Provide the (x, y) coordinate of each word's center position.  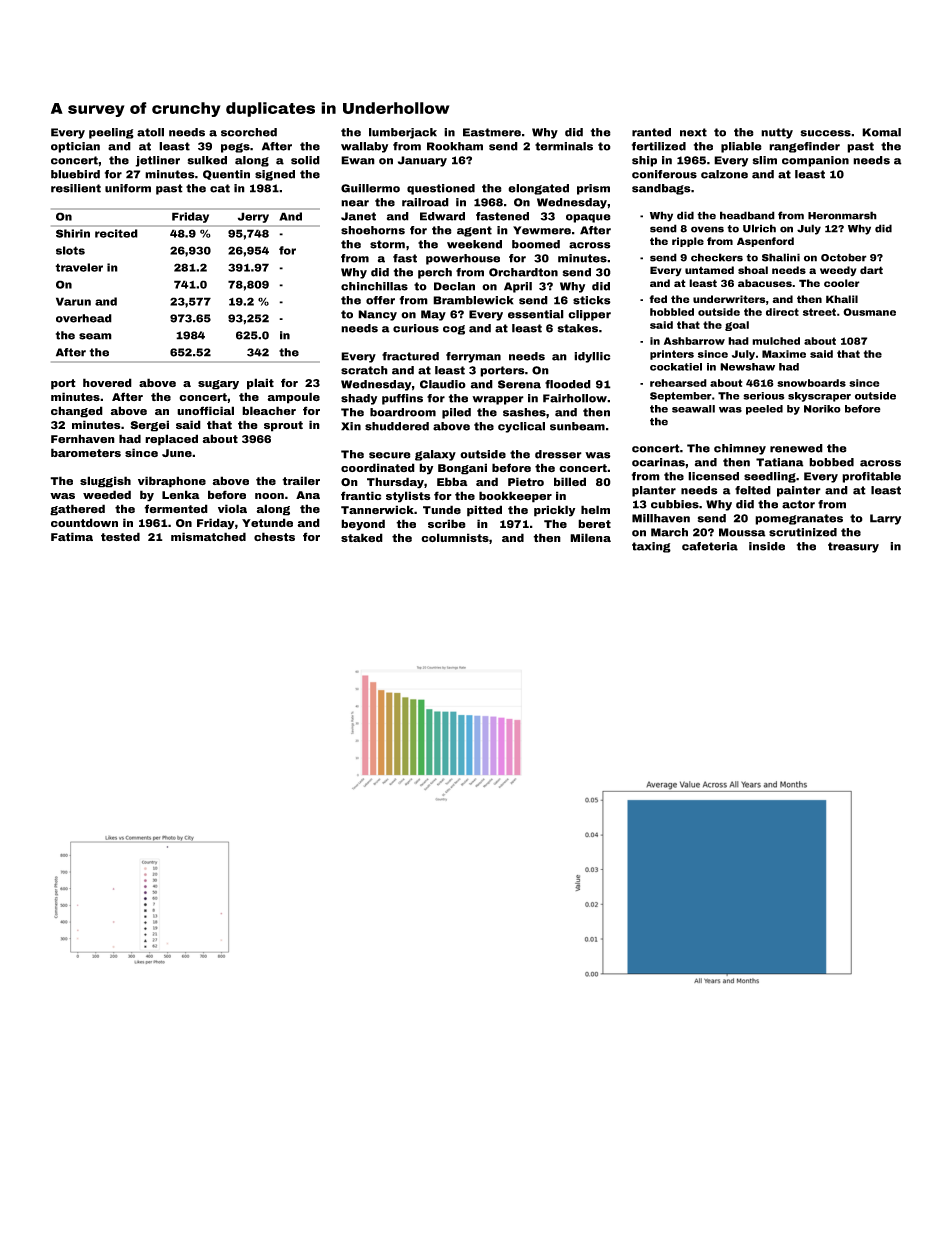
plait (260, 384)
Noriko (822, 409)
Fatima (72, 536)
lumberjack (403, 133)
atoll (150, 132)
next (693, 132)
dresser (558, 454)
